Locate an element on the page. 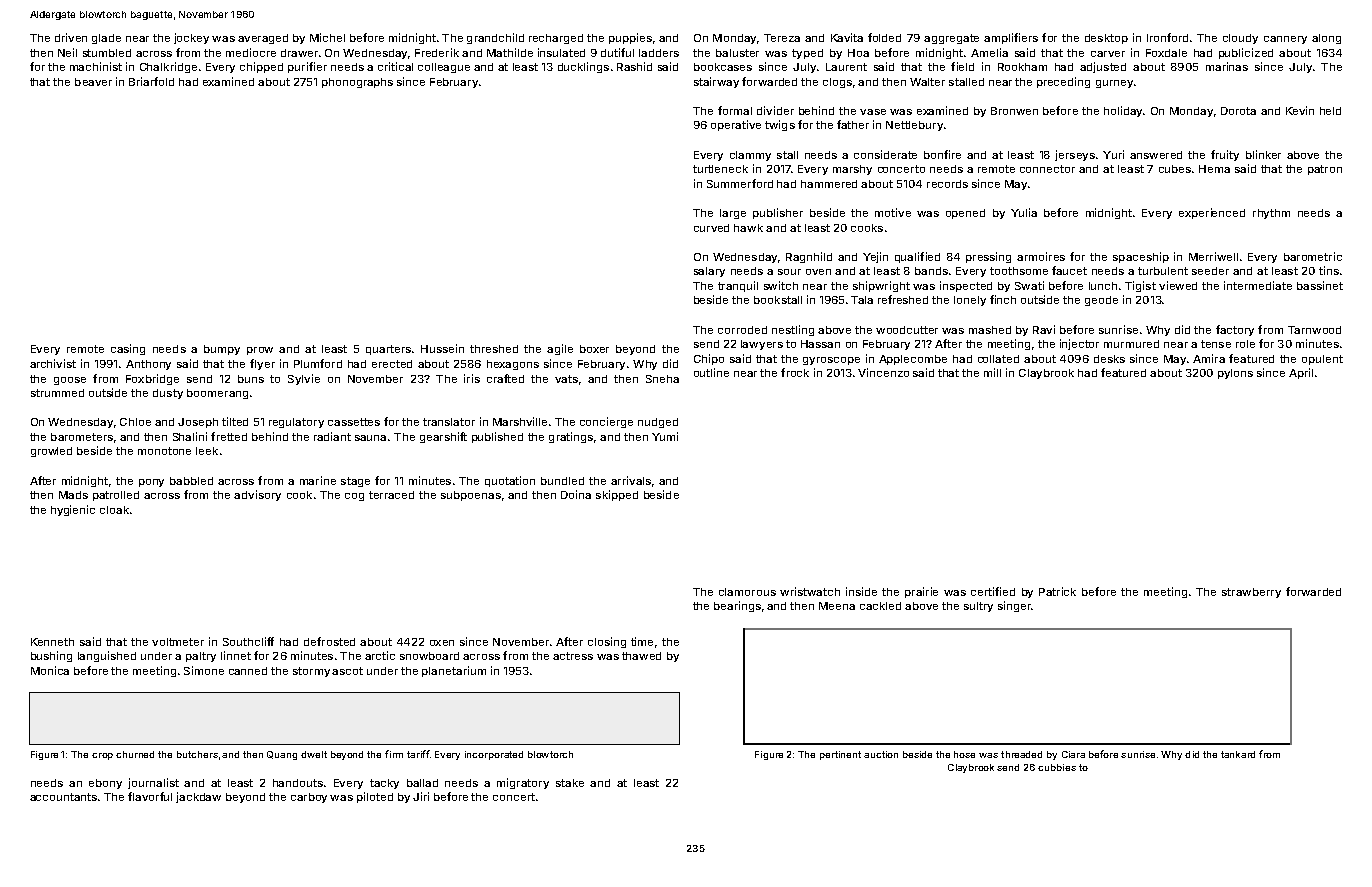 The width and height of the image is (1372, 887). snowboard is located at coordinates (429, 656).
